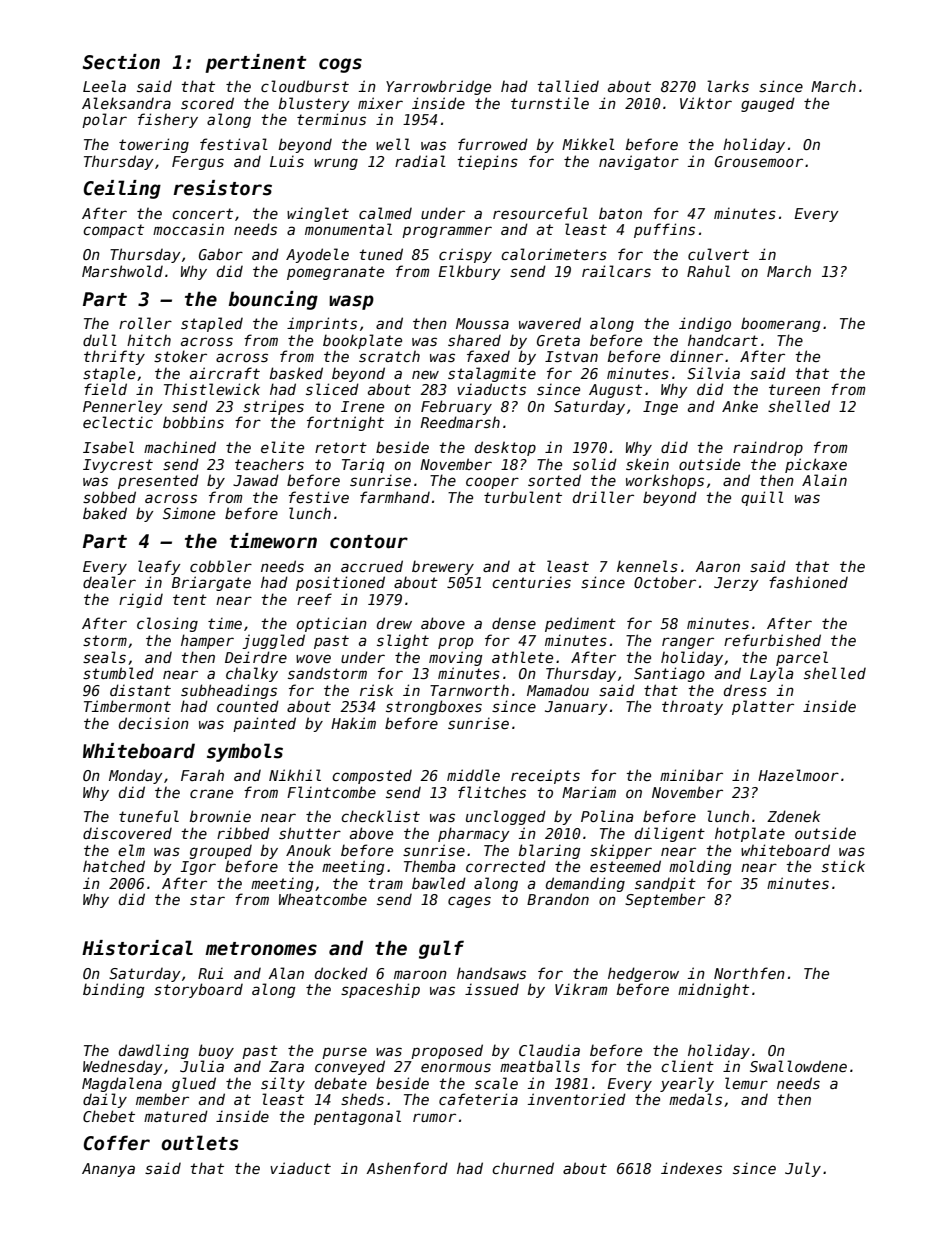  I want to click on stick, so click(843, 866).
